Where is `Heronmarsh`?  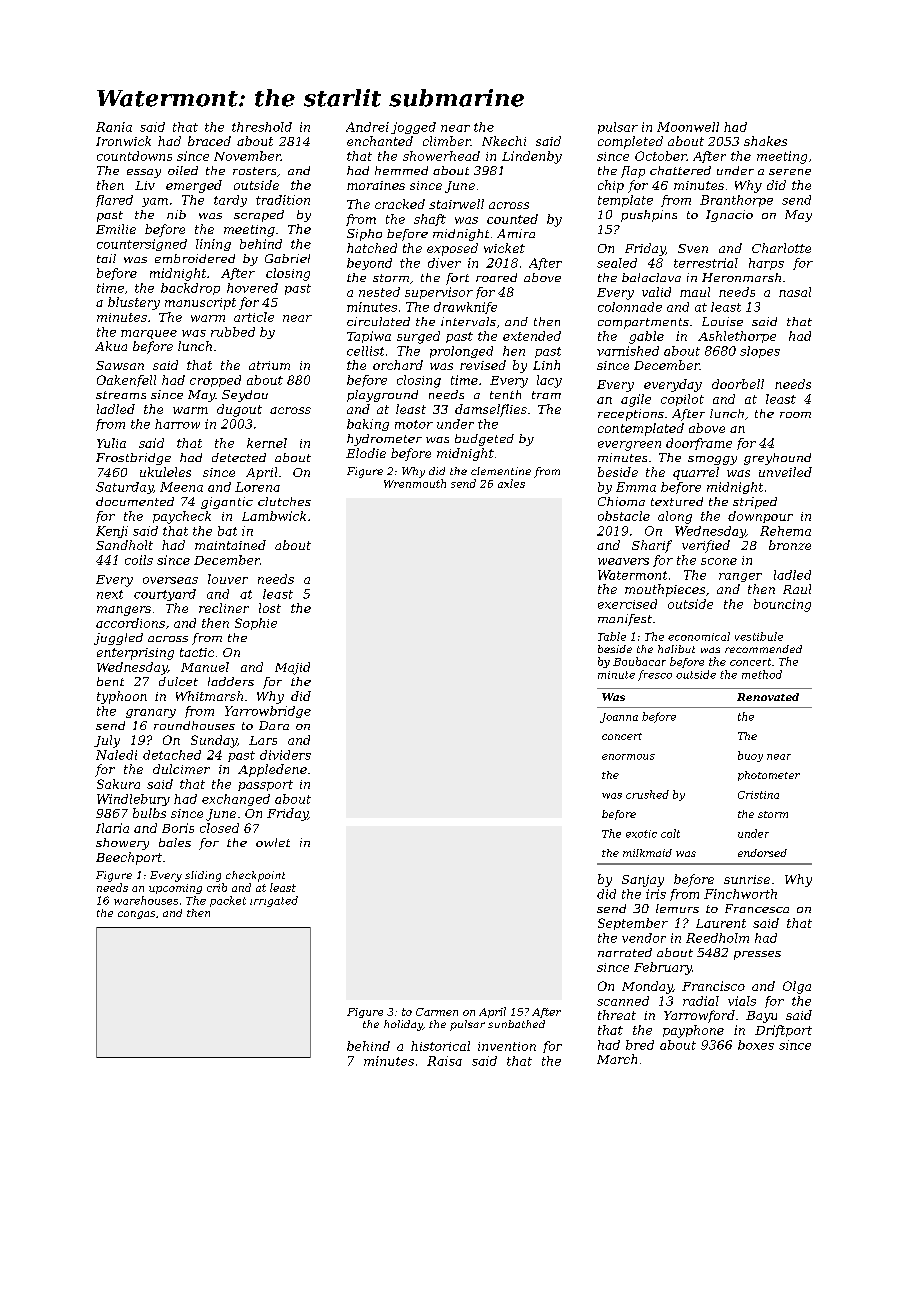 Heronmarsh is located at coordinates (741, 277).
